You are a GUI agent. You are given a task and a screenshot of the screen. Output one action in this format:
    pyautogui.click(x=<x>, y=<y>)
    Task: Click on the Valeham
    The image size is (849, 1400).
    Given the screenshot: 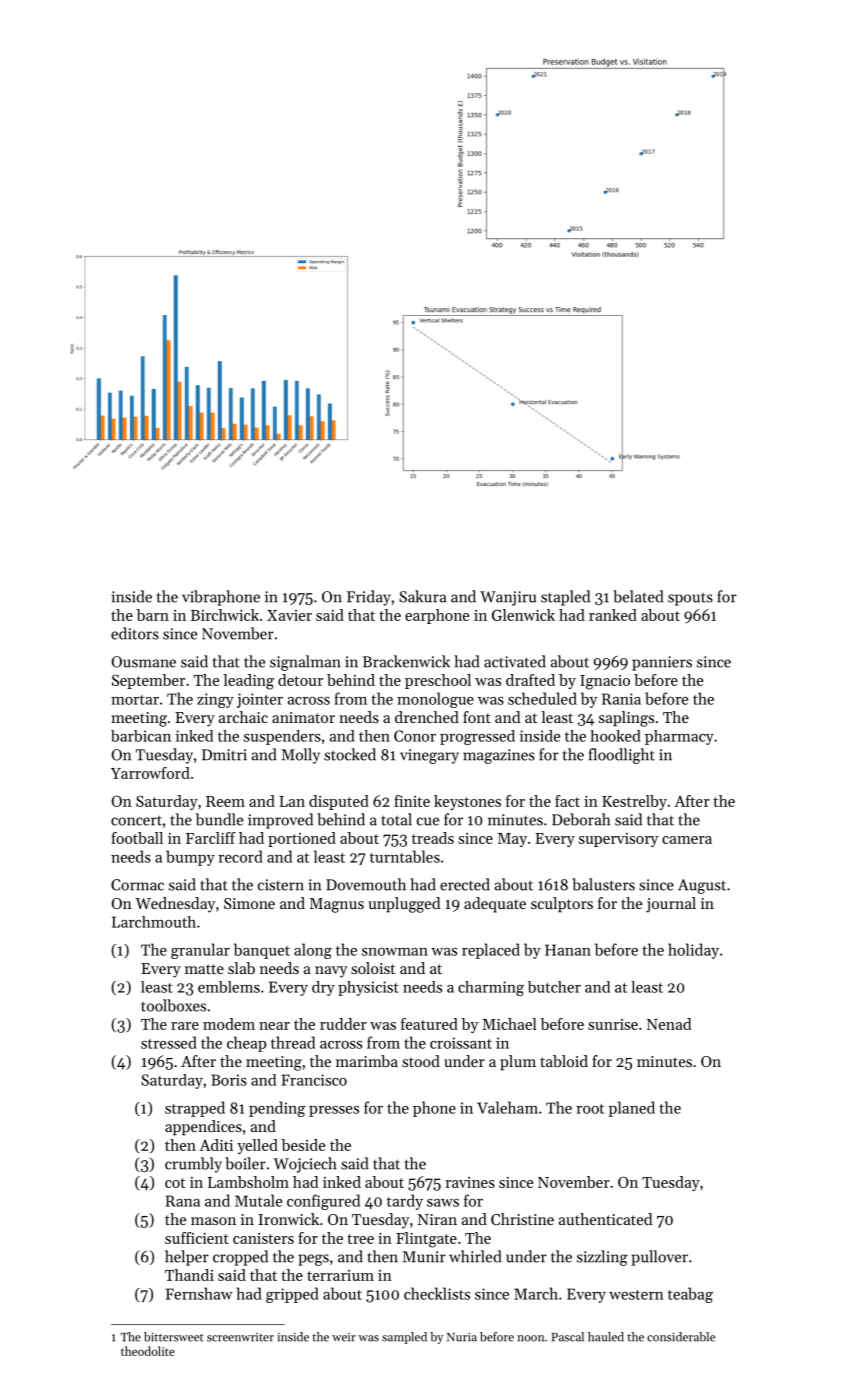 What is the action you would take?
    pyautogui.click(x=507, y=1107)
